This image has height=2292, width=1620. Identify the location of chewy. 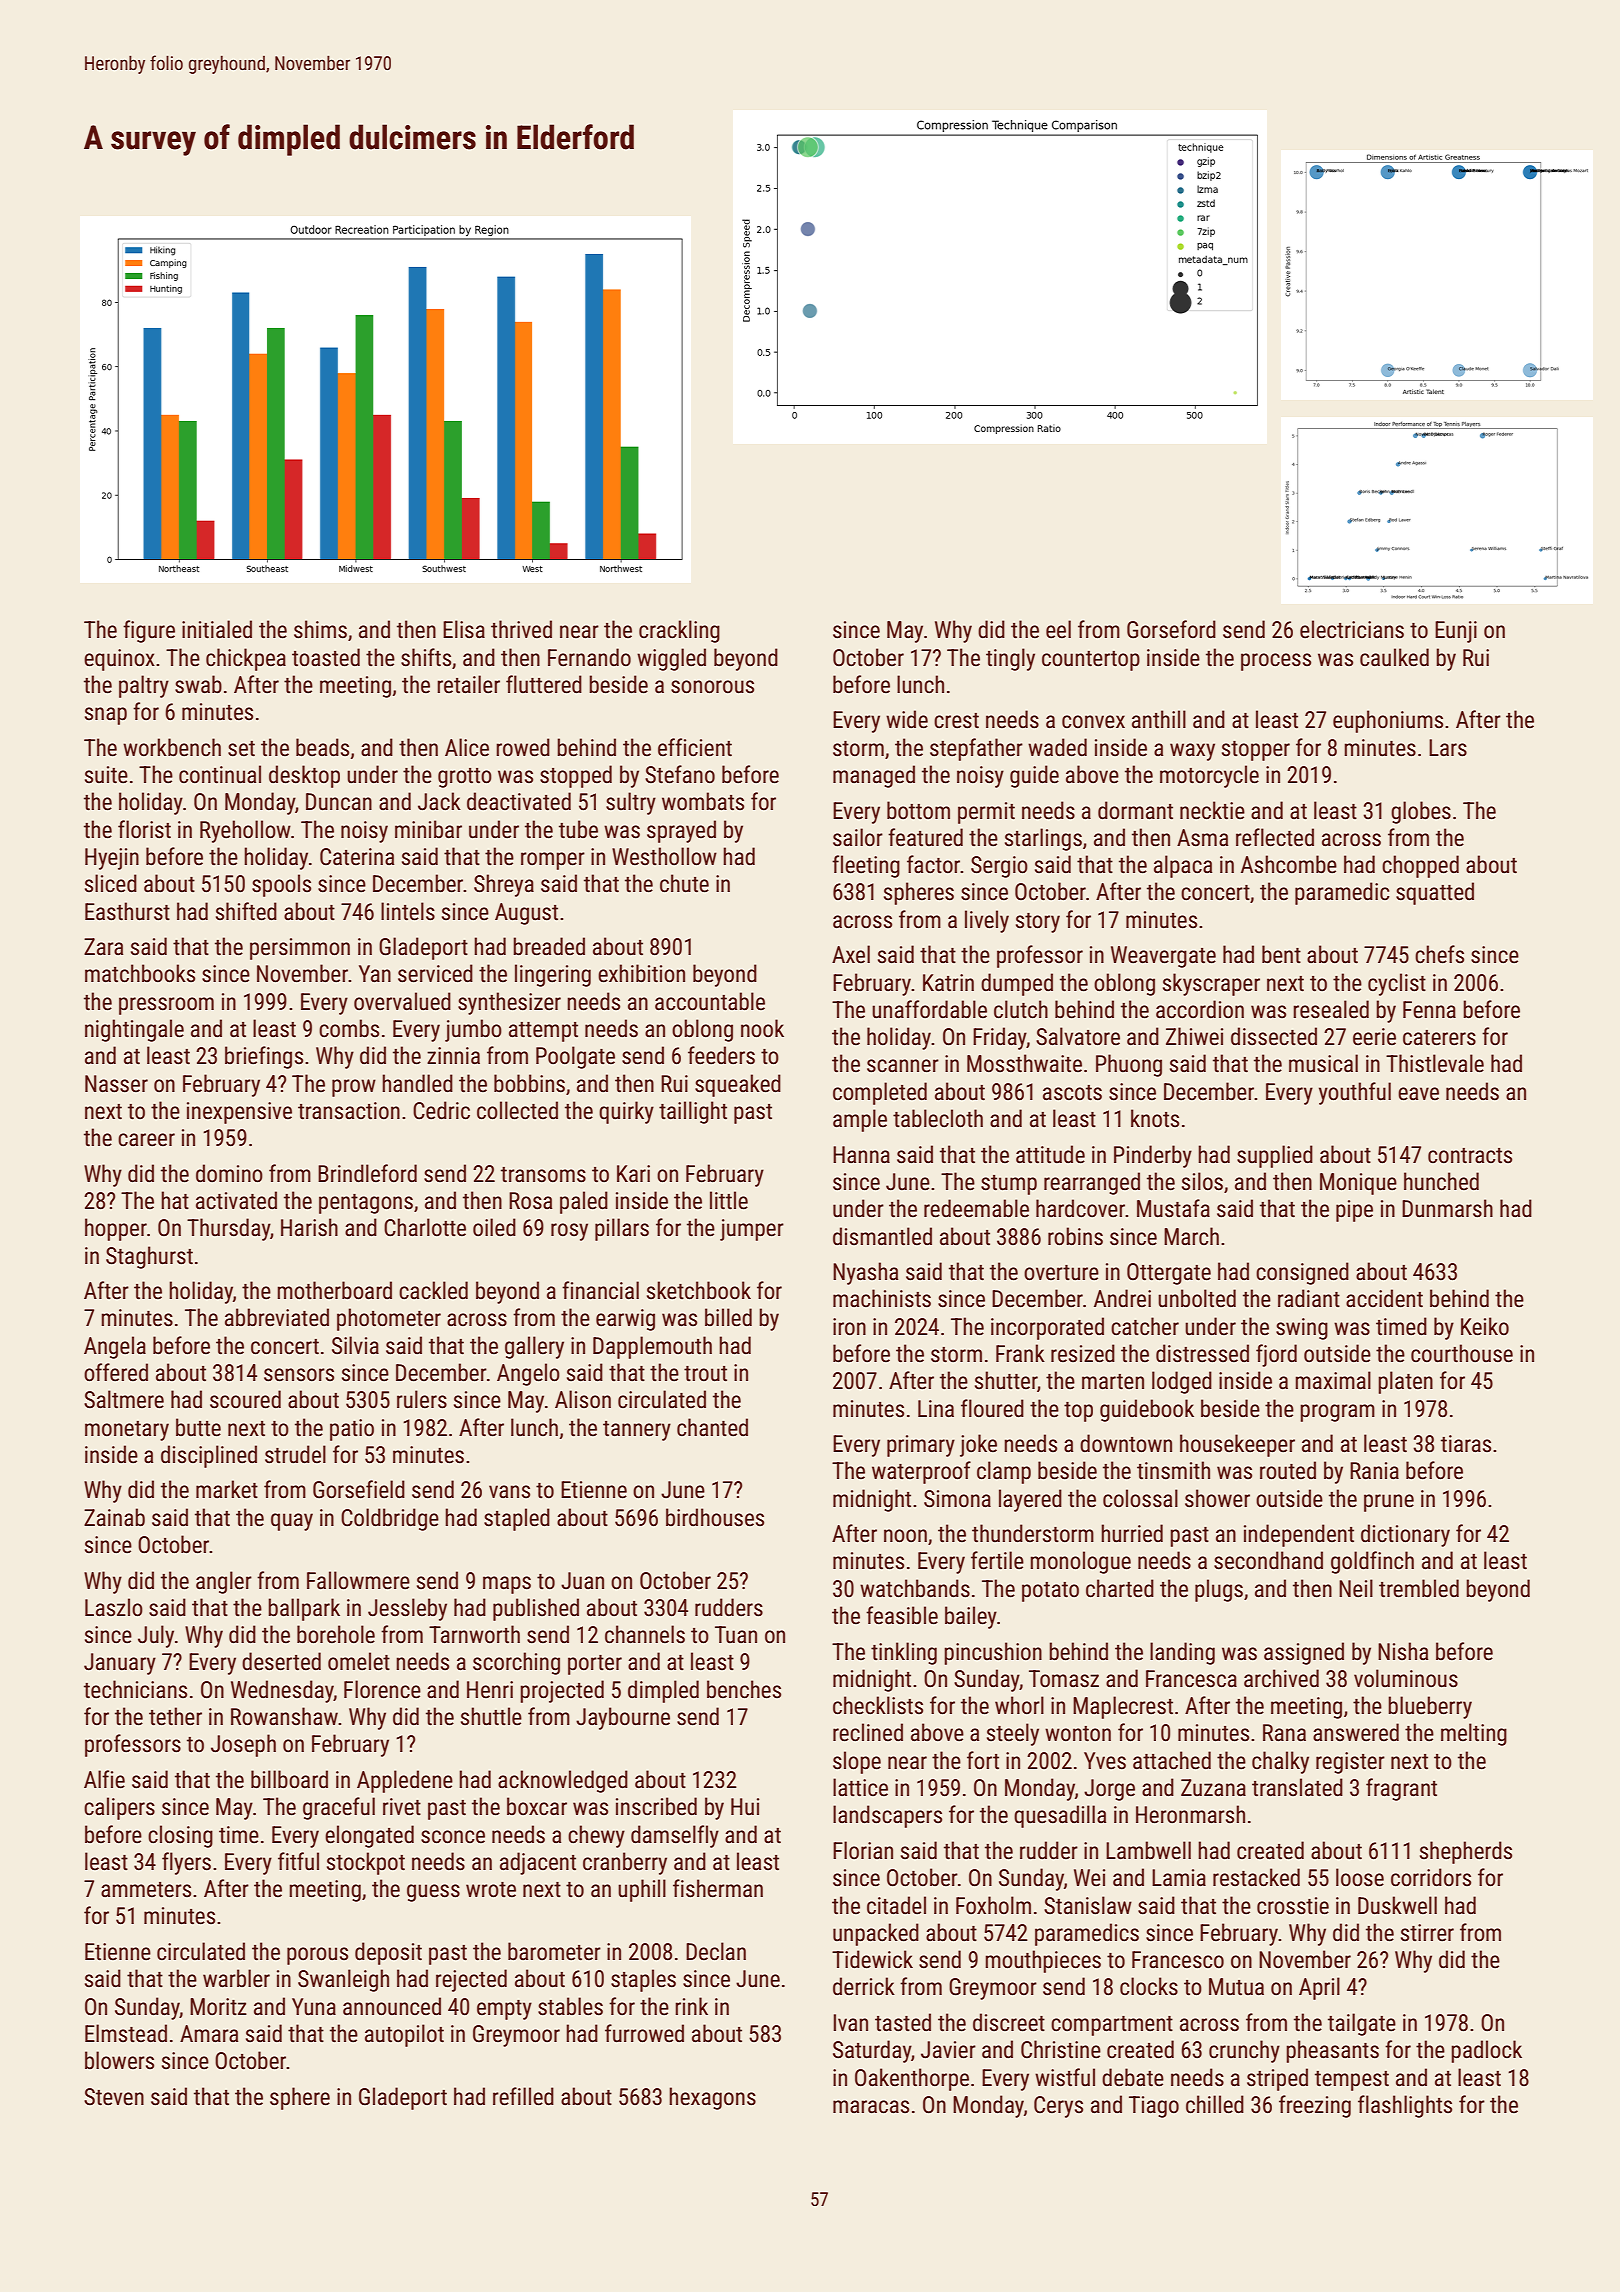
(596, 1836).
